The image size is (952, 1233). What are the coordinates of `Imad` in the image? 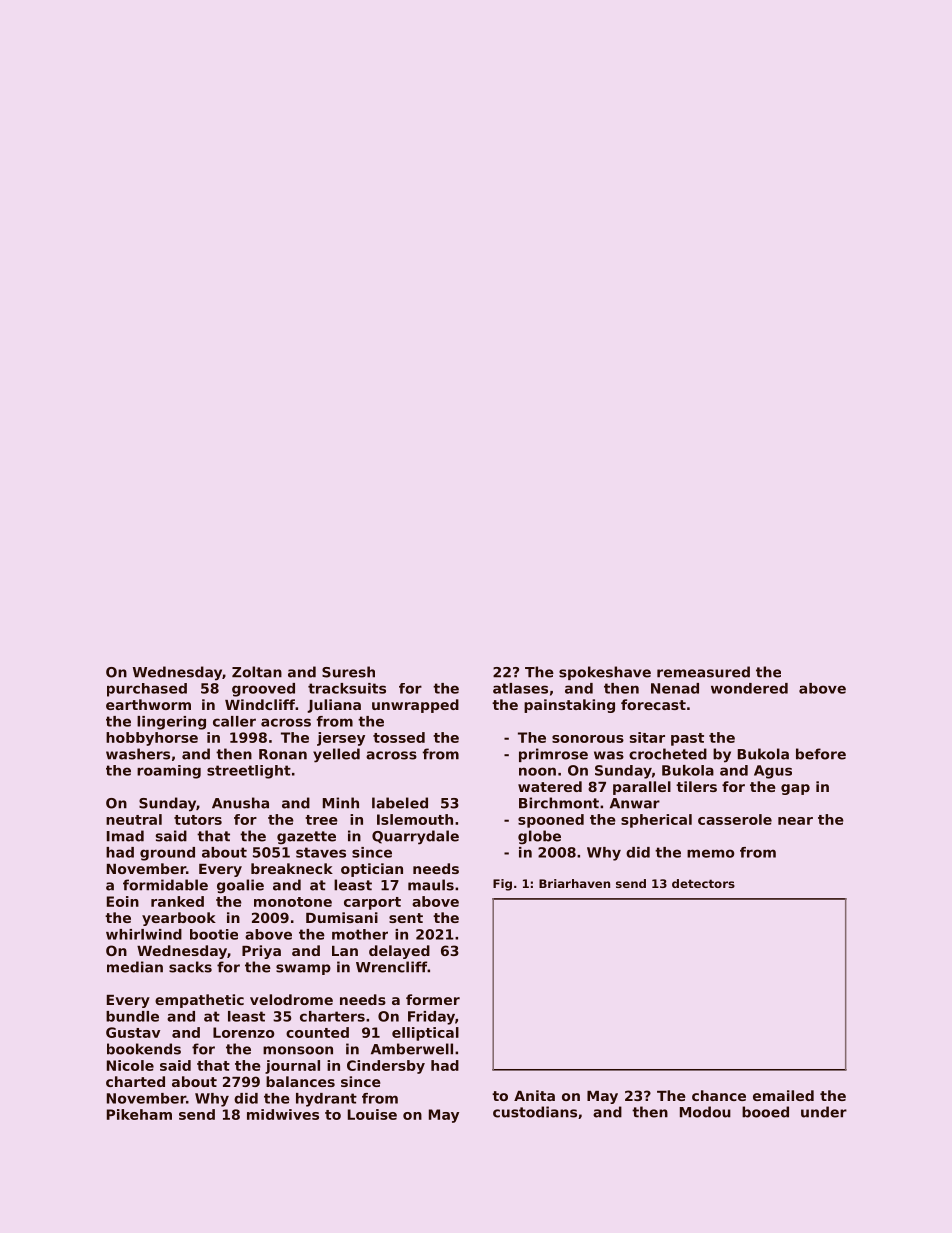 It's located at (125, 836).
